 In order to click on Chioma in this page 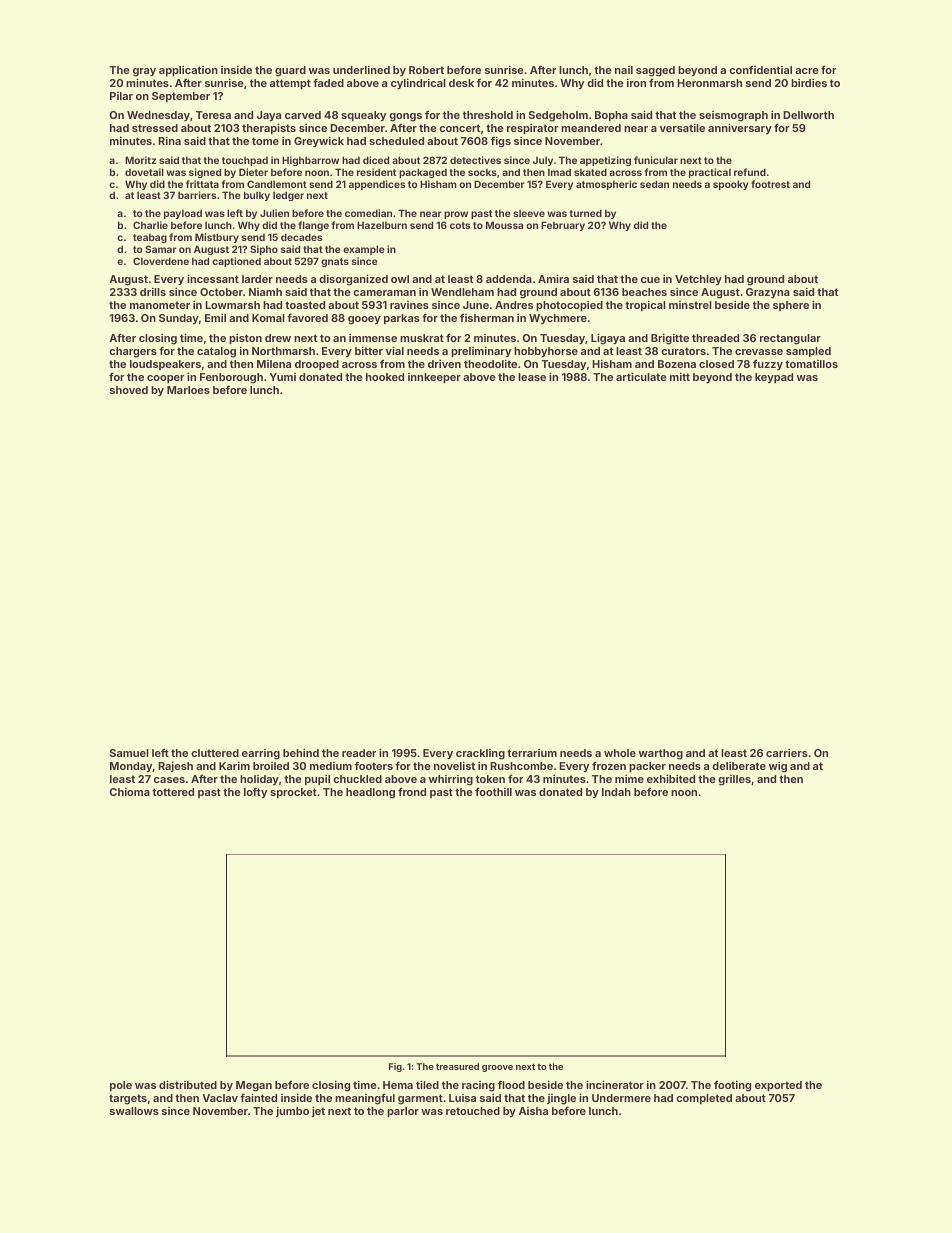, I will do `click(130, 791)`.
